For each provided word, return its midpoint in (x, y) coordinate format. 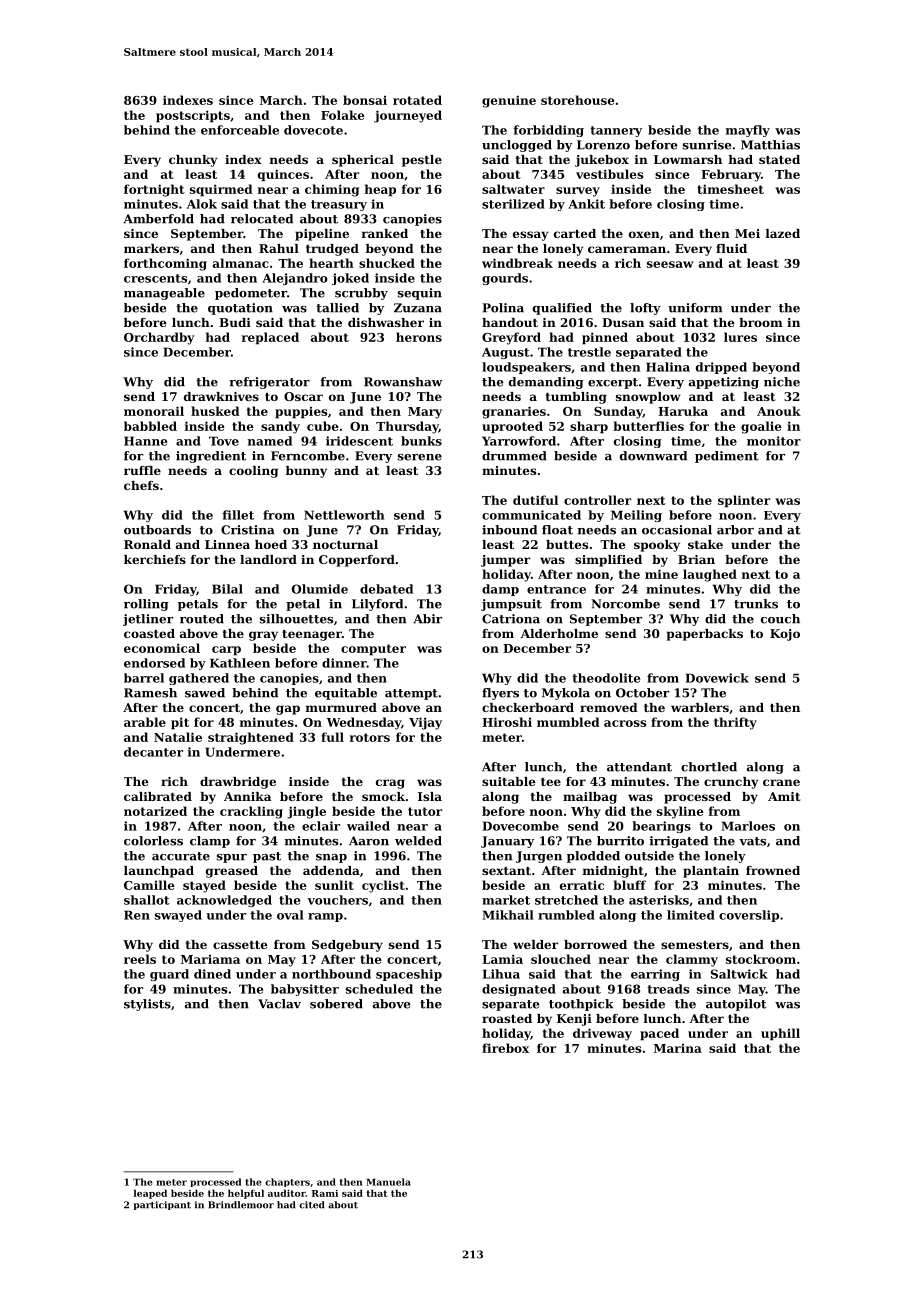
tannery (616, 131)
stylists (147, 1005)
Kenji (574, 1020)
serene (420, 457)
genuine (509, 101)
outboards (157, 530)
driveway (602, 1034)
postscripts (193, 116)
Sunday (618, 412)
